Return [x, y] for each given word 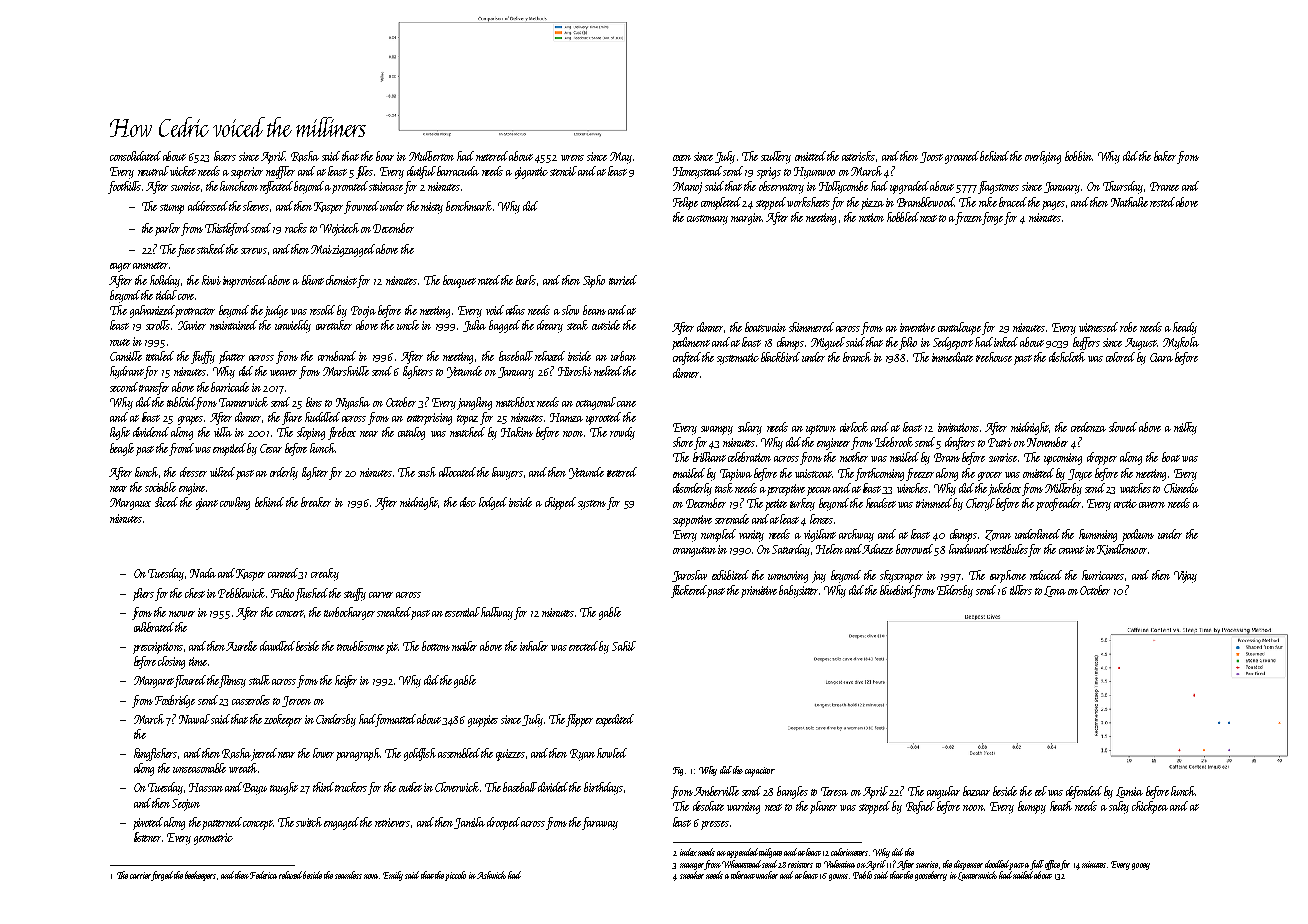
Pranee [1164, 186]
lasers [225, 156]
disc [468, 502]
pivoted [148, 823]
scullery [776, 157]
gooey [1141, 866]
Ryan [582, 755]
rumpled [718, 535]
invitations [958, 427]
